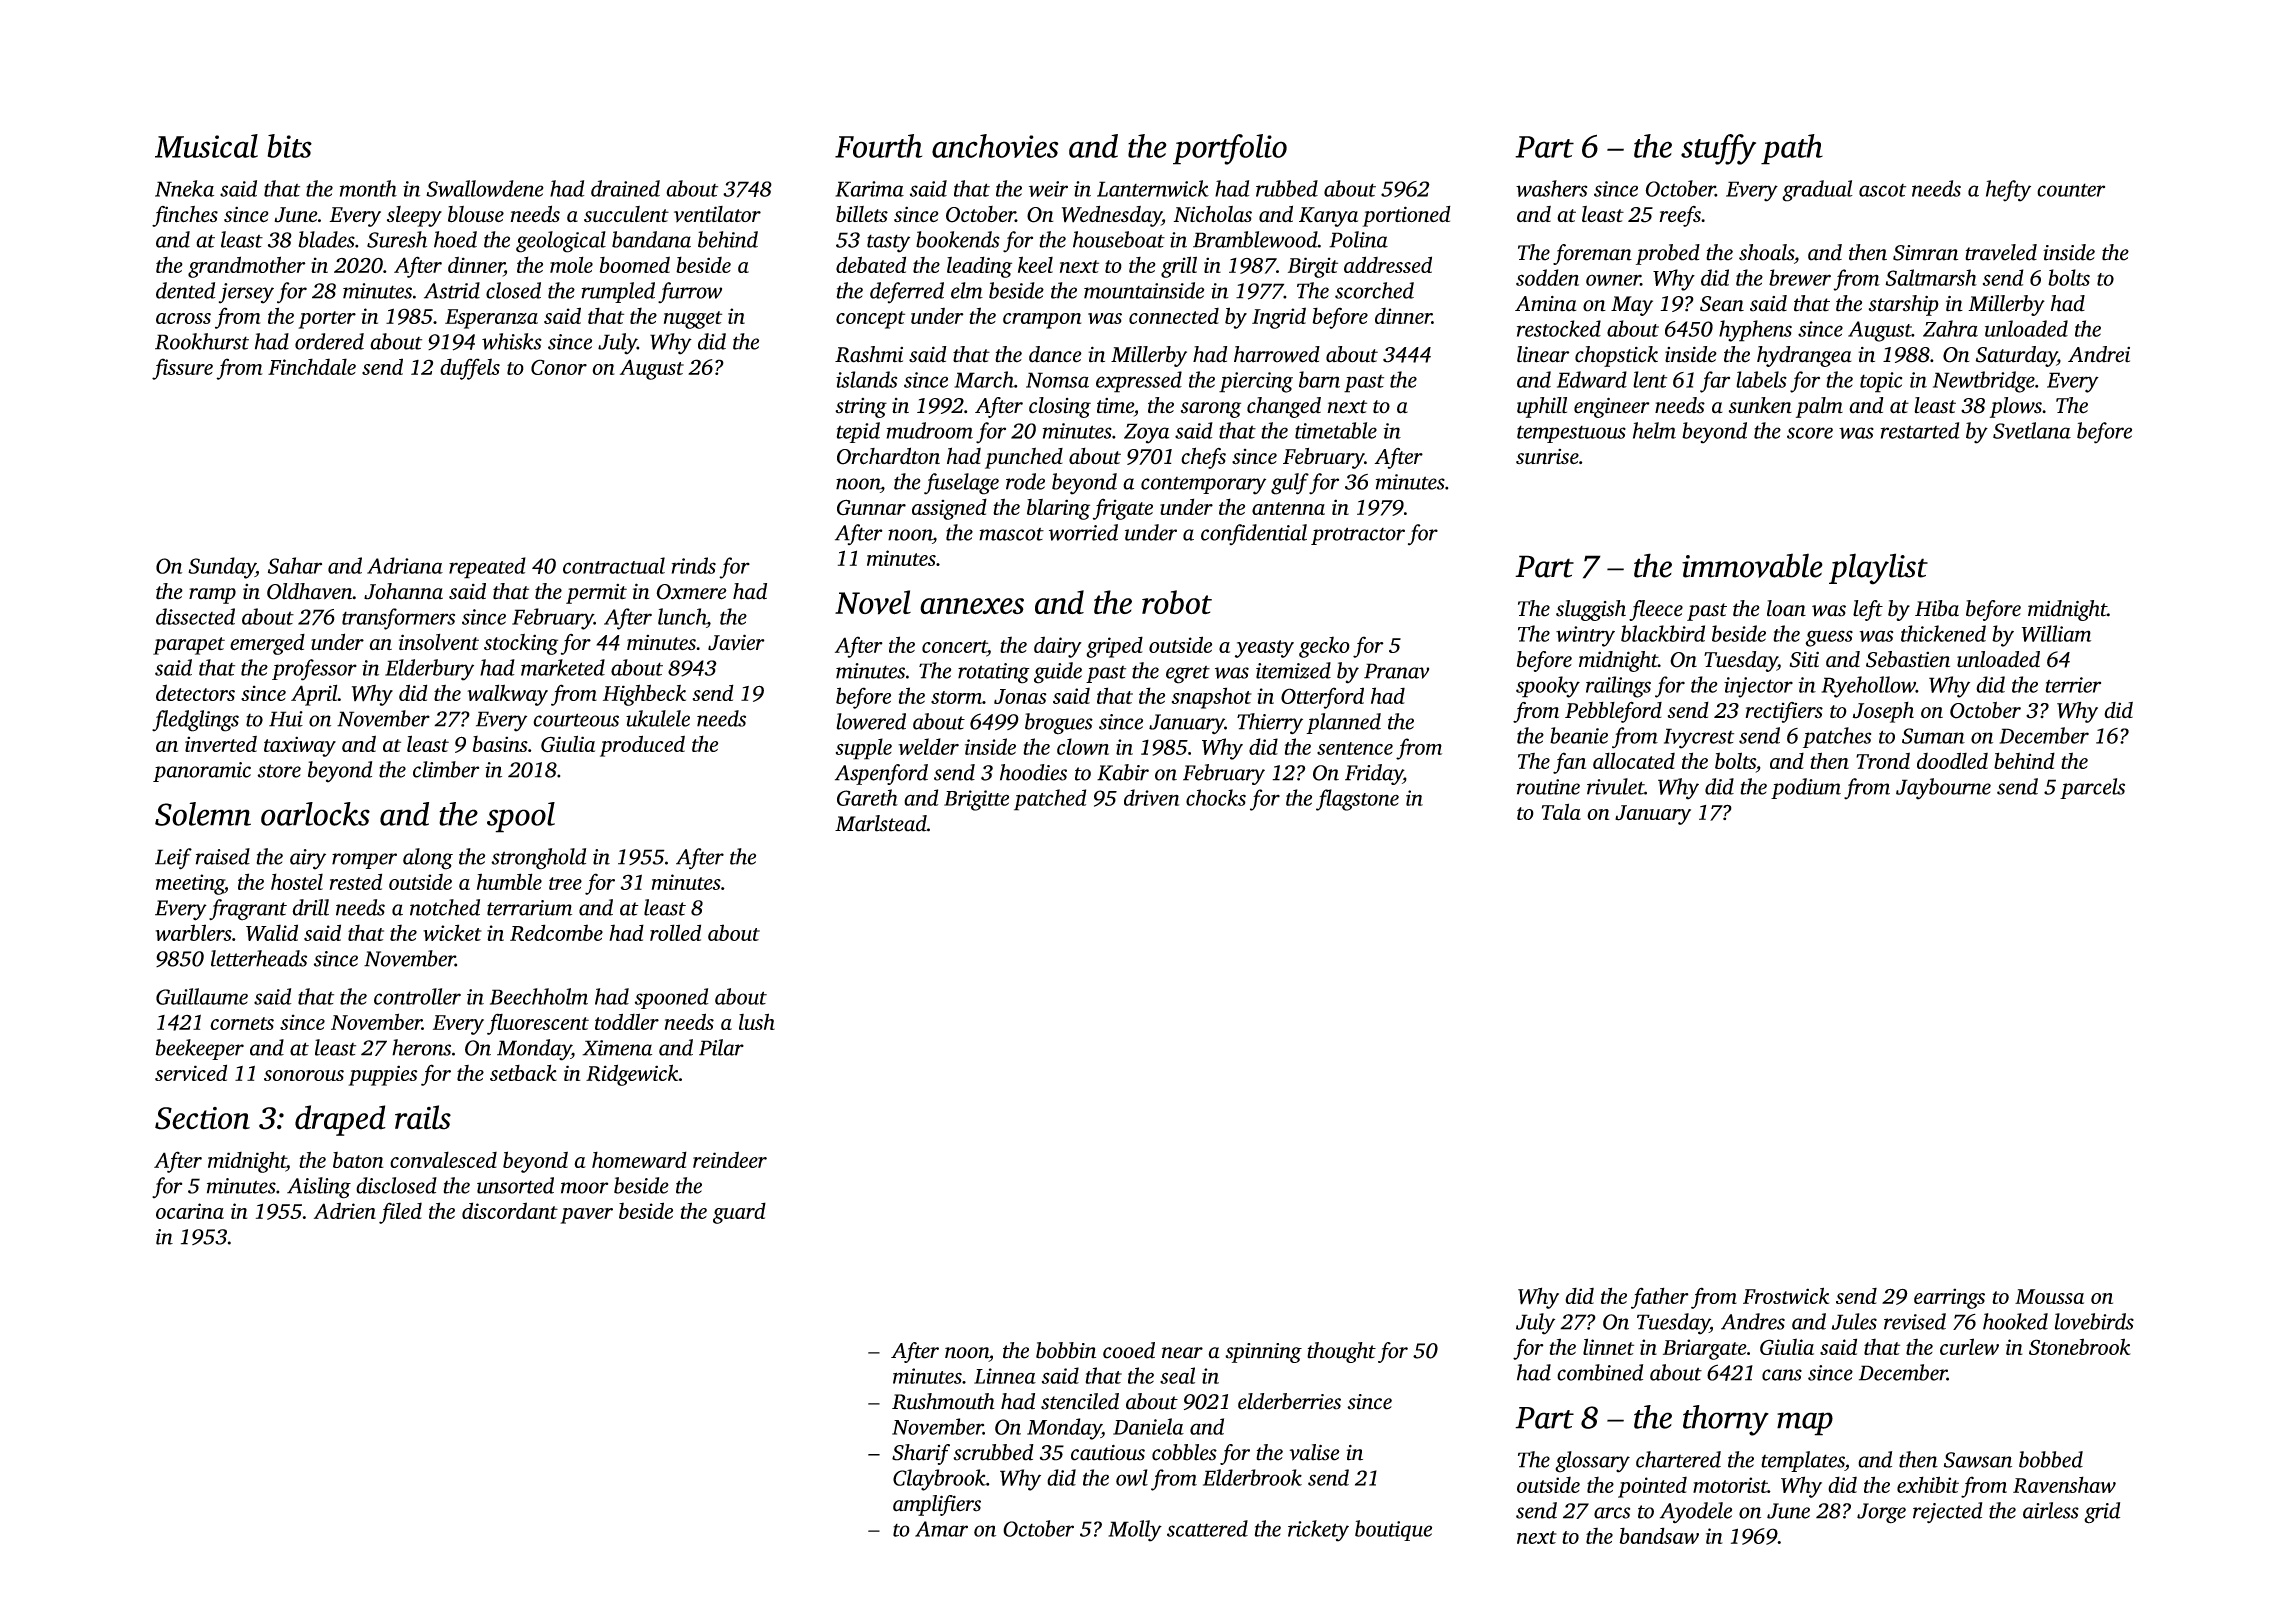  I want to click on bandsaw, so click(1659, 1535).
